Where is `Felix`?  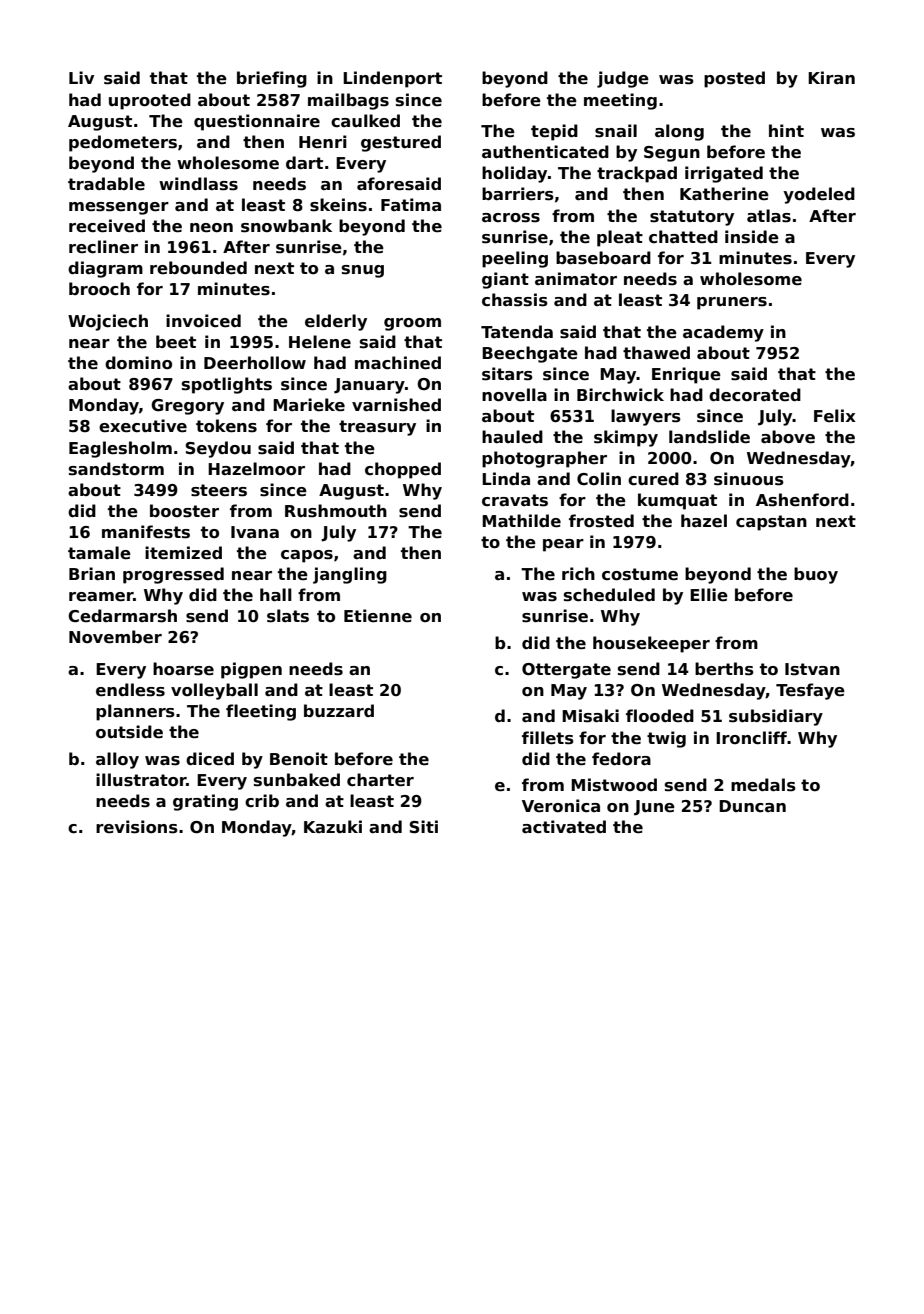 Felix is located at coordinates (835, 416).
